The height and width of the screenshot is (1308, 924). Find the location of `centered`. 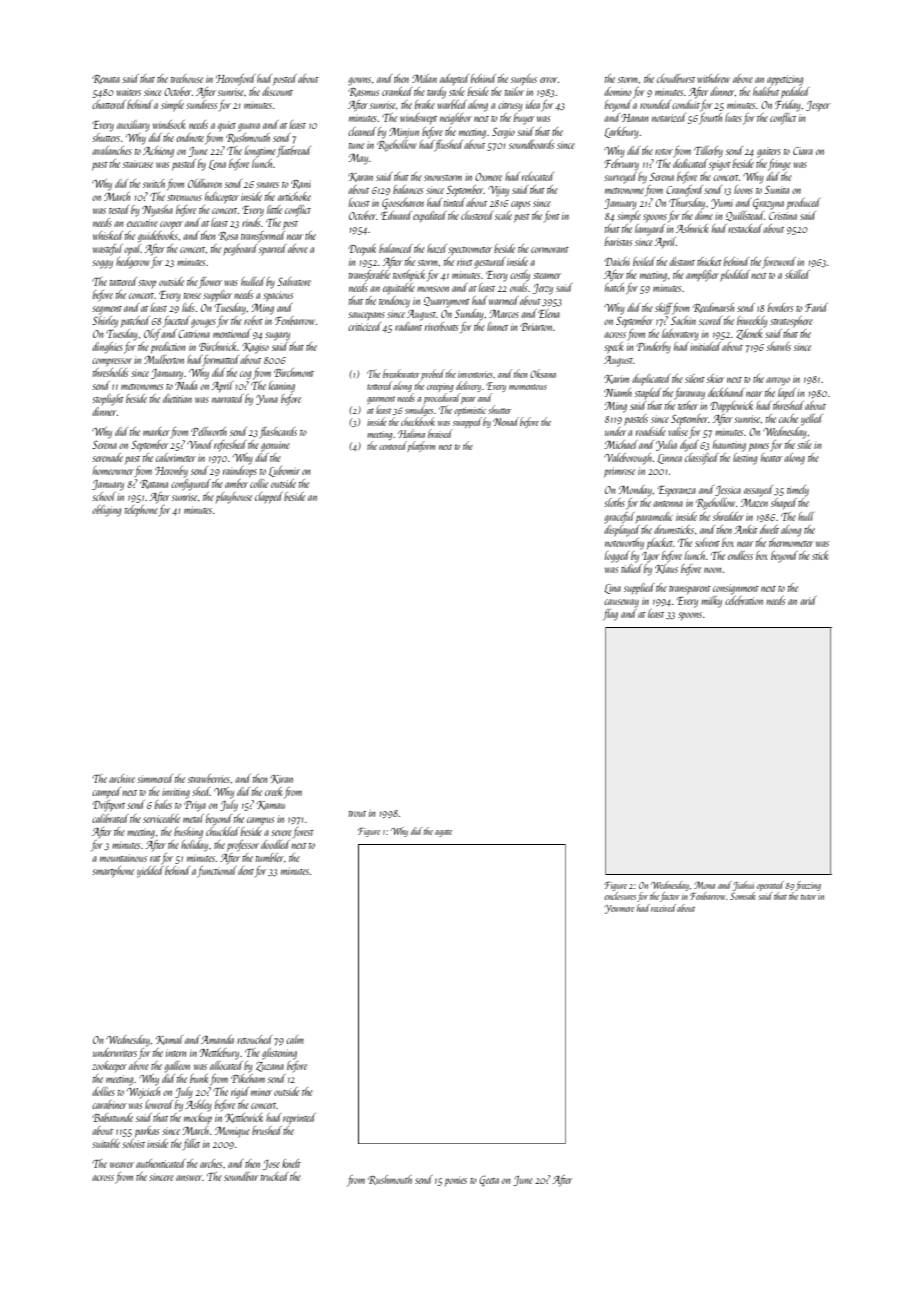

centered is located at coordinates (393, 445).
